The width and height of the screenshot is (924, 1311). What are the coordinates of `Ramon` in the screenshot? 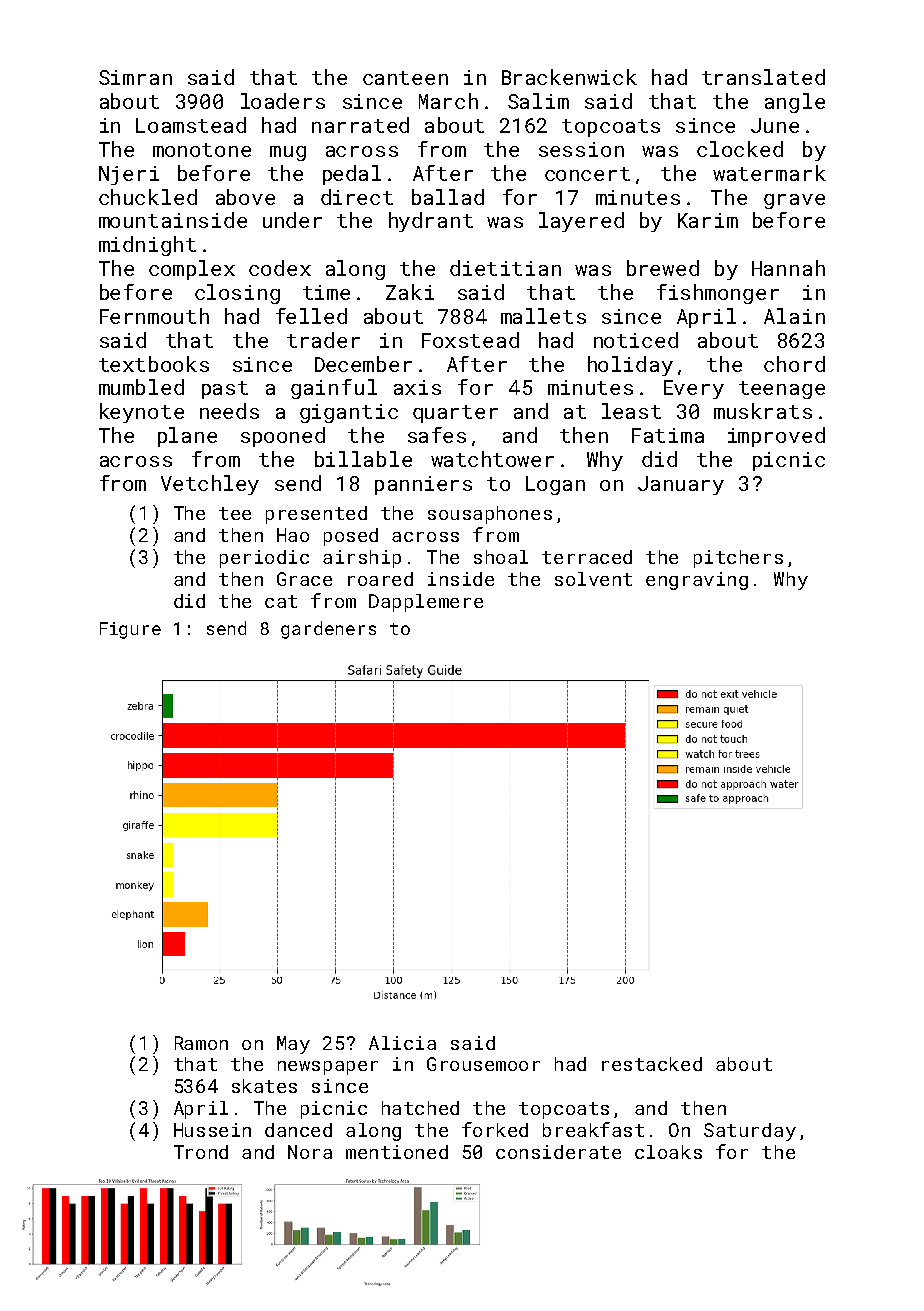 It's located at (201, 1043).
